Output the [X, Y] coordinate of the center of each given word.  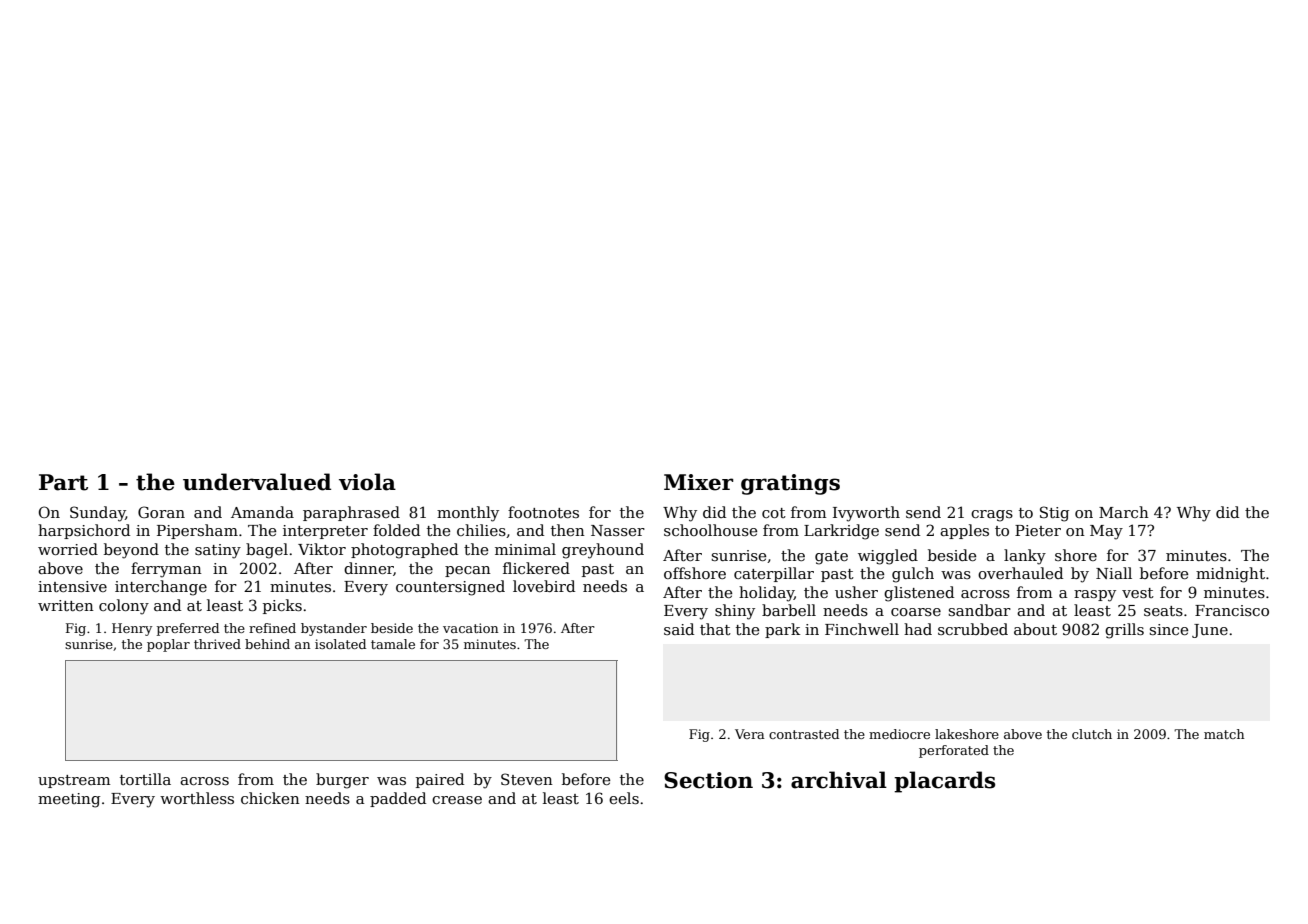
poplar [168, 645]
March [1124, 512]
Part [63, 482]
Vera [750, 734]
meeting [69, 800]
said [679, 629]
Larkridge [841, 532]
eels [624, 798]
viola [367, 482]
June [1210, 631]
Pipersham [197, 531]
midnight [1230, 575]
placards [944, 782]
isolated [340, 644]
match [1224, 734]
